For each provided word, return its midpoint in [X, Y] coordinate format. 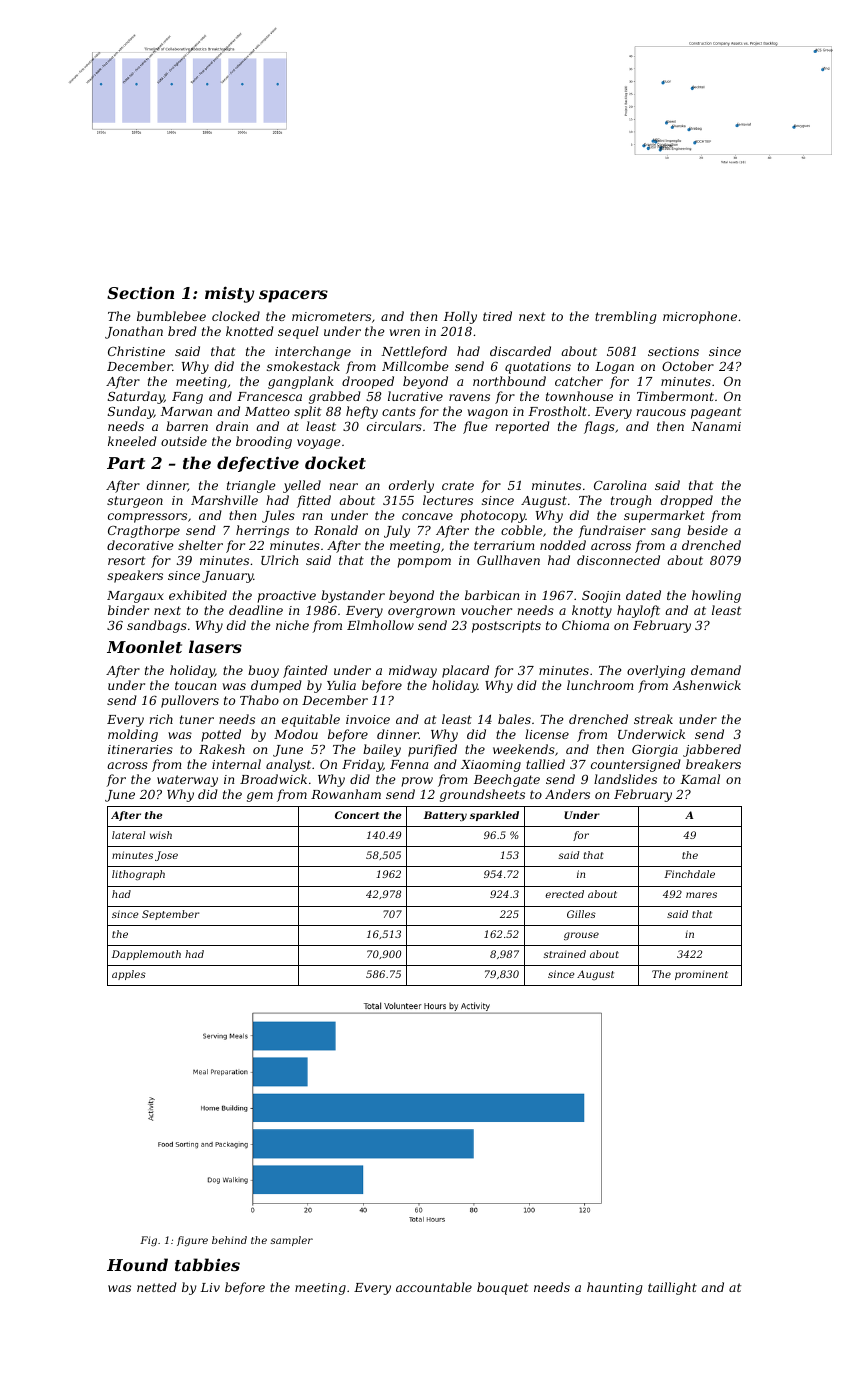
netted [157, 1287]
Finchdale [689, 874]
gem [260, 797]
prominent [701, 975]
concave [427, 516]
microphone [700, 317]
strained [564, 954]
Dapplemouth [146, 955]
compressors [147, 518]
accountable [434, 1287]
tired [497, 316]
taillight [672, 1288]
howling [716, 596]
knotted [250, 331]
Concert [357, 815]
